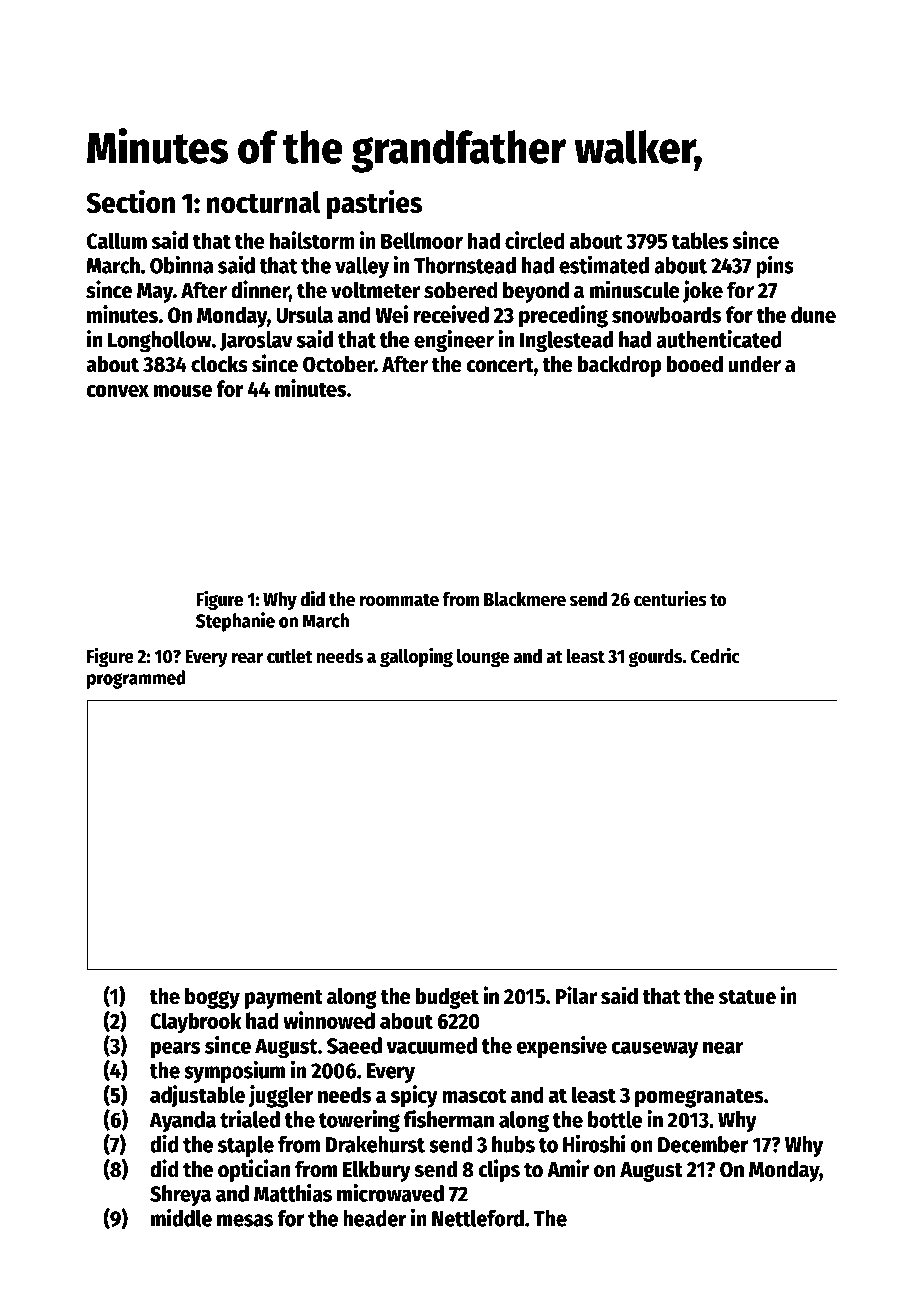 The width and height of the image is (924, 1311). Describe the element at coordinates (246, 1146) in the image. I see `staple` at that location.
